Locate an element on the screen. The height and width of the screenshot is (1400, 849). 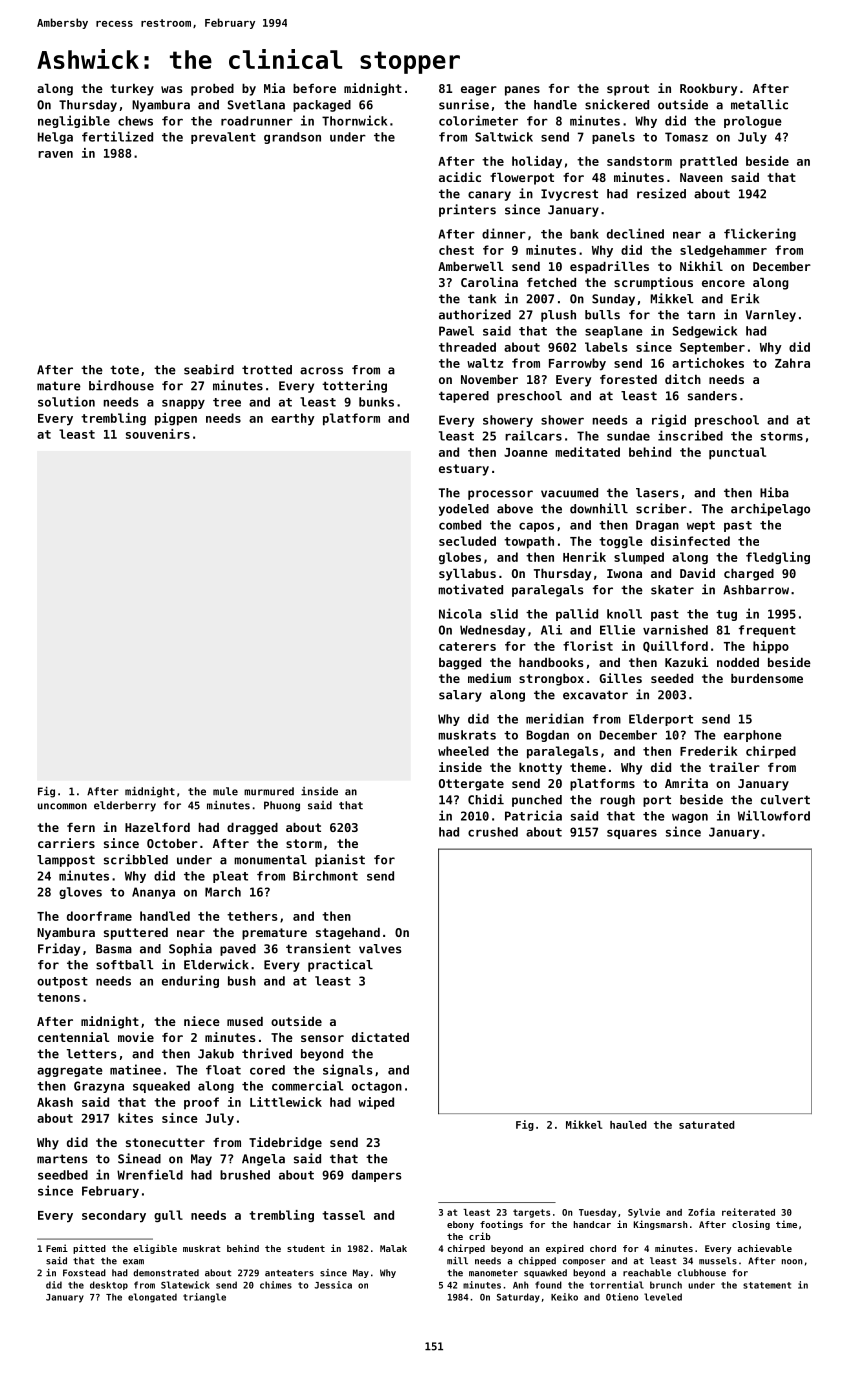
triangle is located at coordinates (204, 1298).
